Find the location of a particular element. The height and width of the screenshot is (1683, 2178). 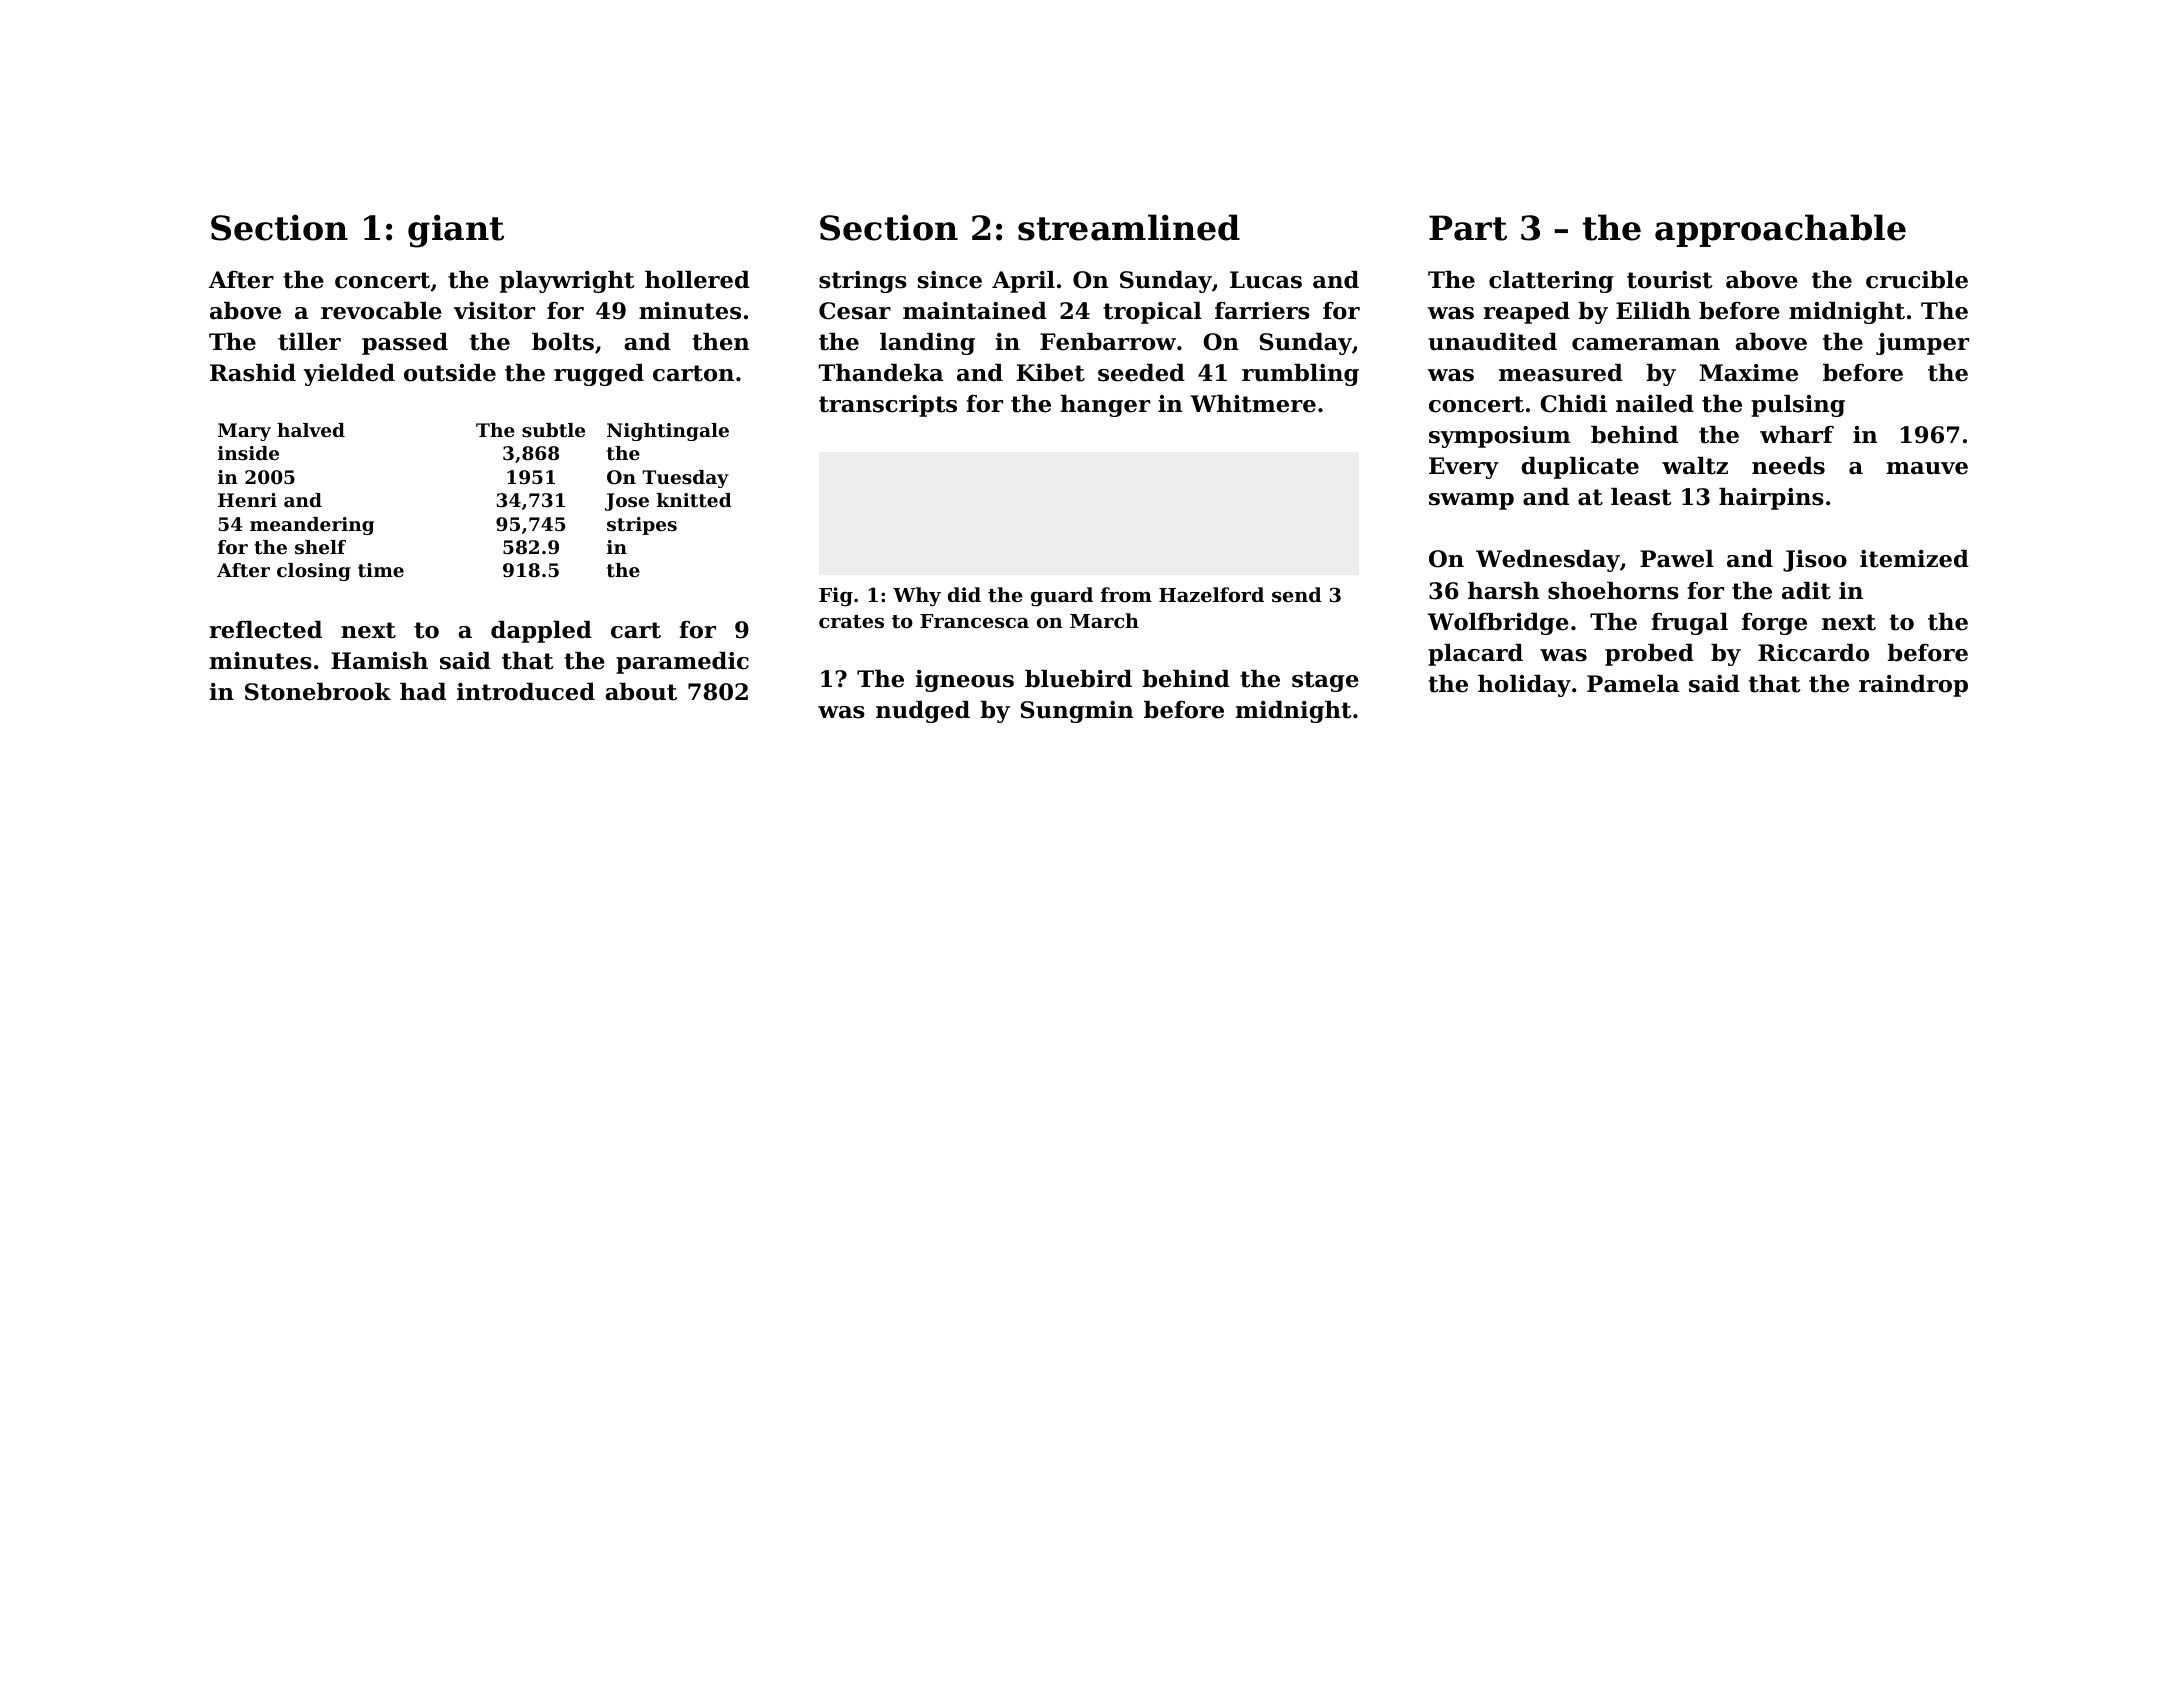

streamlined is located at coordinates (1129, 227).
